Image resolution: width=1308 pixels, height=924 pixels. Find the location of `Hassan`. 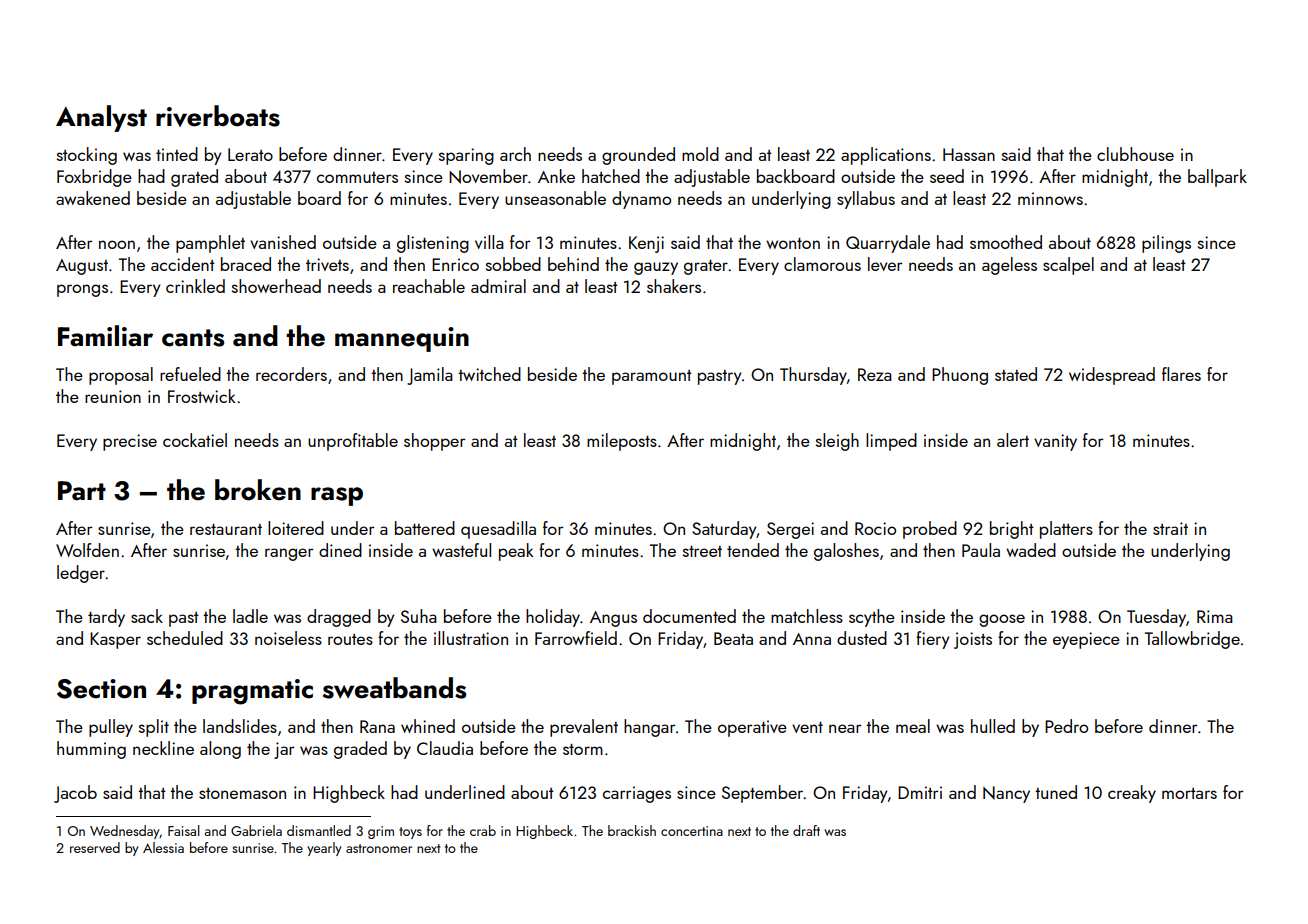

Hassan is located at coordinates (969, 154).
